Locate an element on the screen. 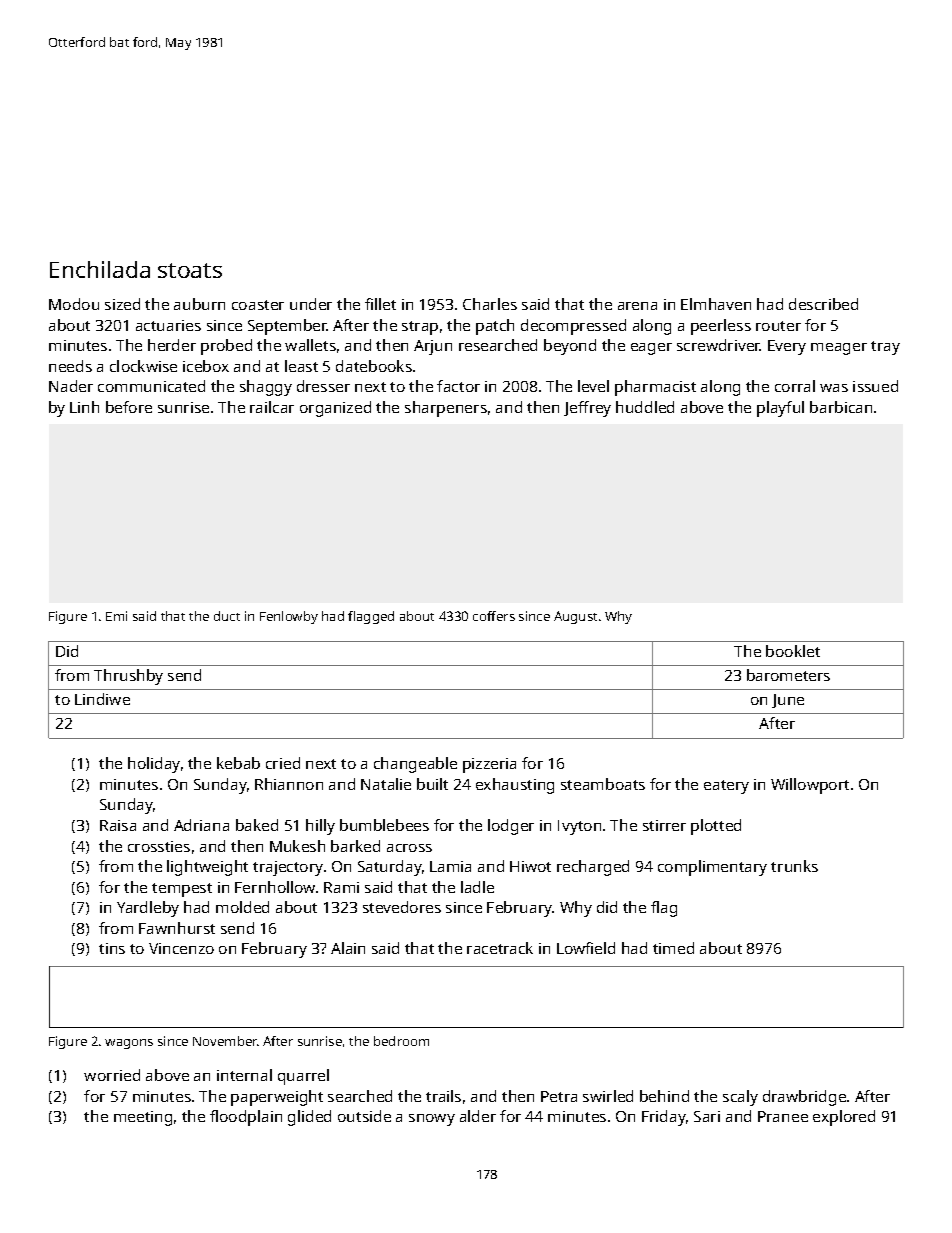 This screenshot has height=1233, width=952. Friday is located at coordinates (664, 1118).
